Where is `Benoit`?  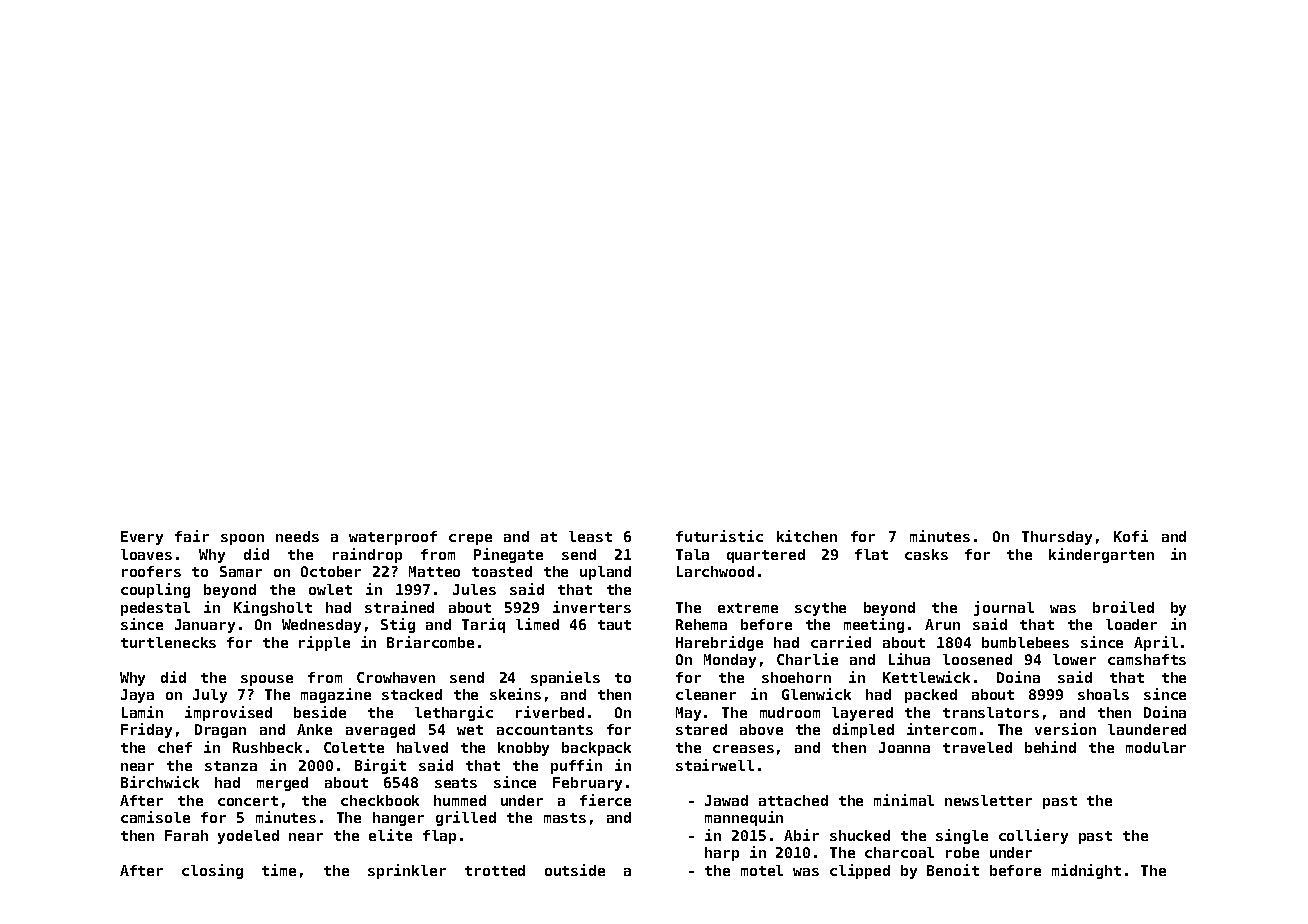 Benoit is located at coordinates (953, 870).
